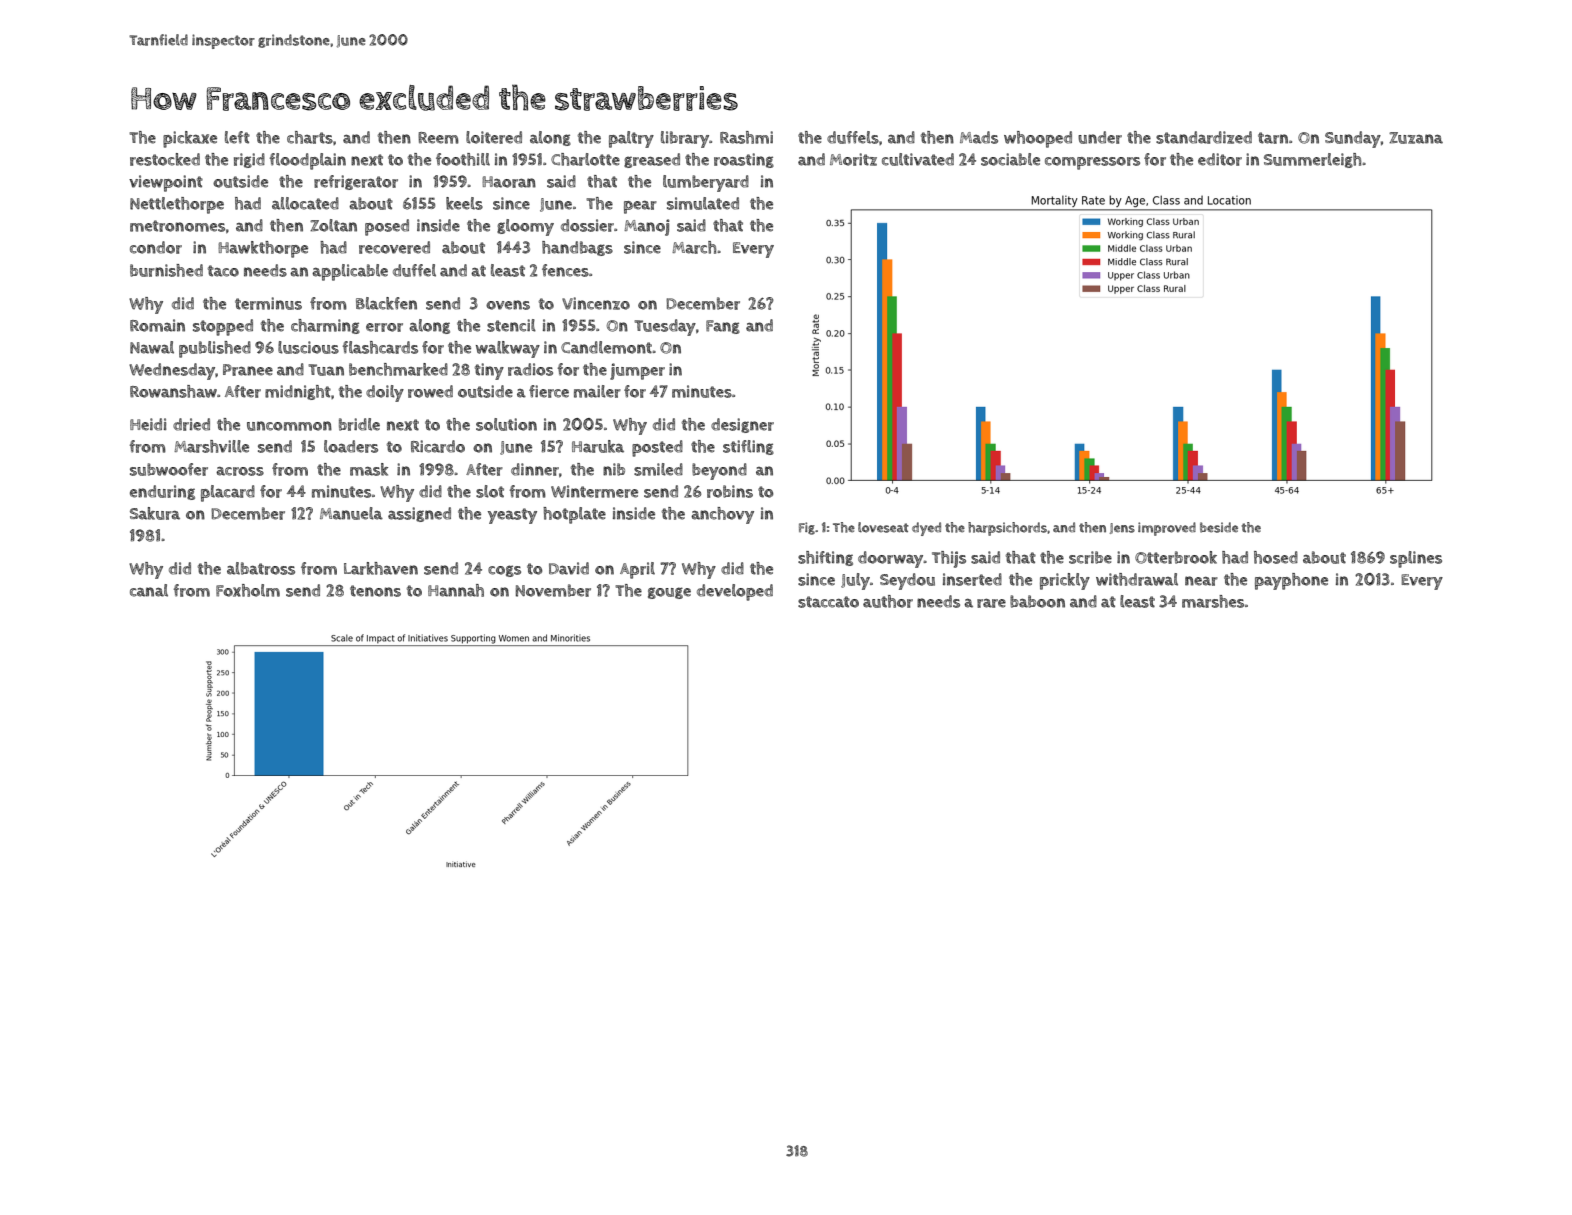  Describe the element at coordinates (1213, 601) in the screenshot. I see `marshes` at that location.
